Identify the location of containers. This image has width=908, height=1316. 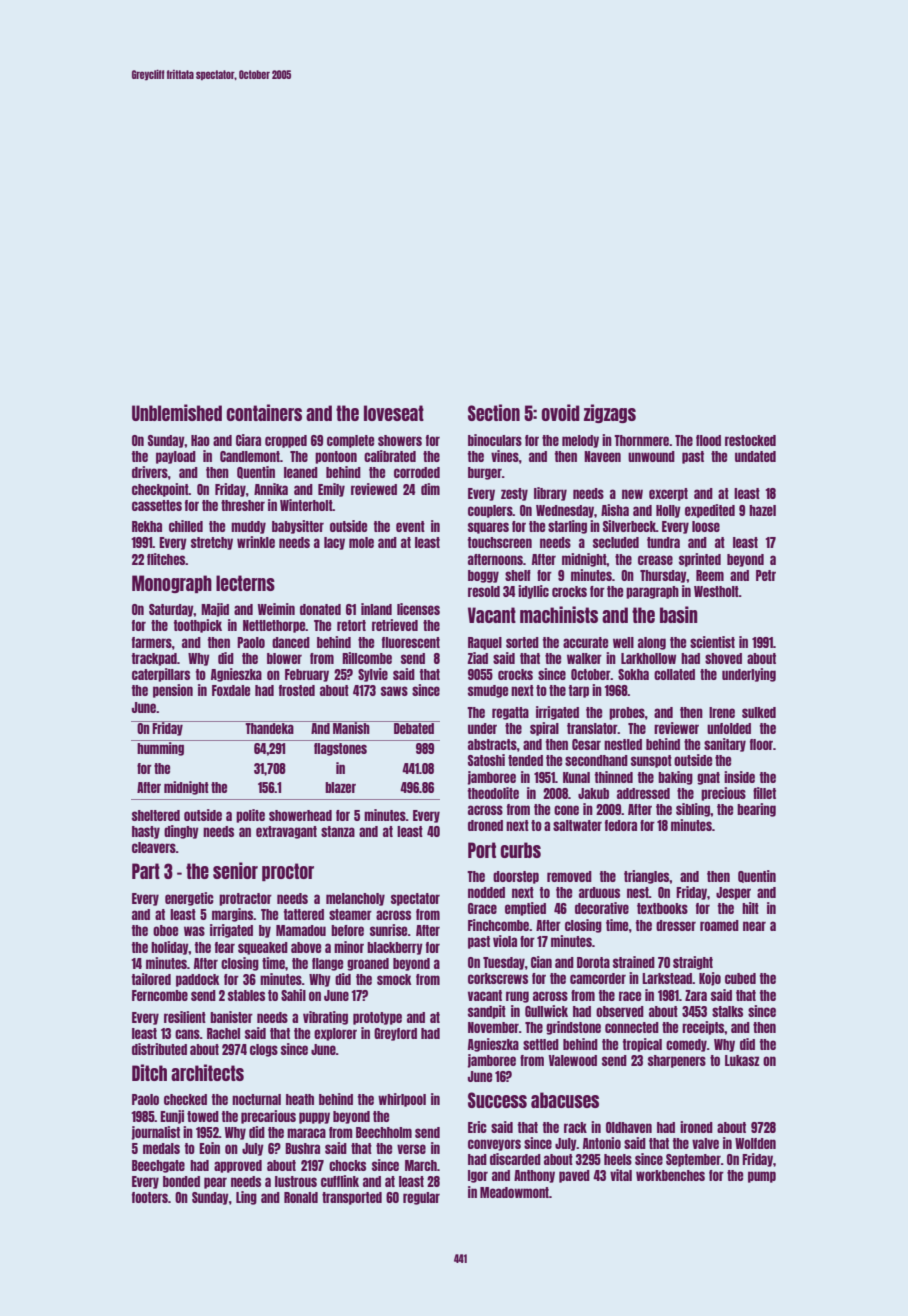
(264, 412).
